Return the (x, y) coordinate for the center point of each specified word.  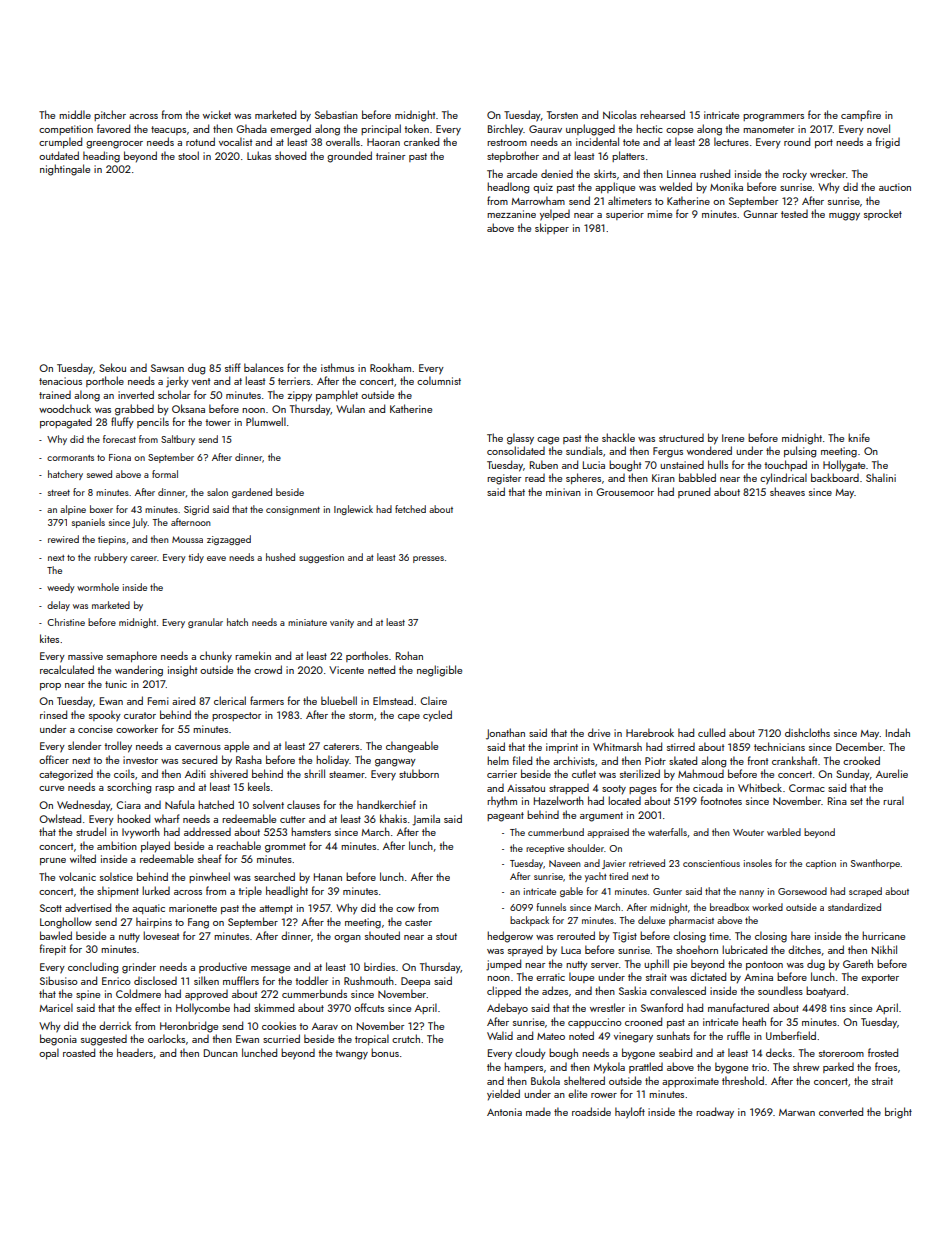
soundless (780, 990)
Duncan (221, 1053)
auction (895, 187)
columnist (439, 380)
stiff (233, 367)
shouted (382, 935)
